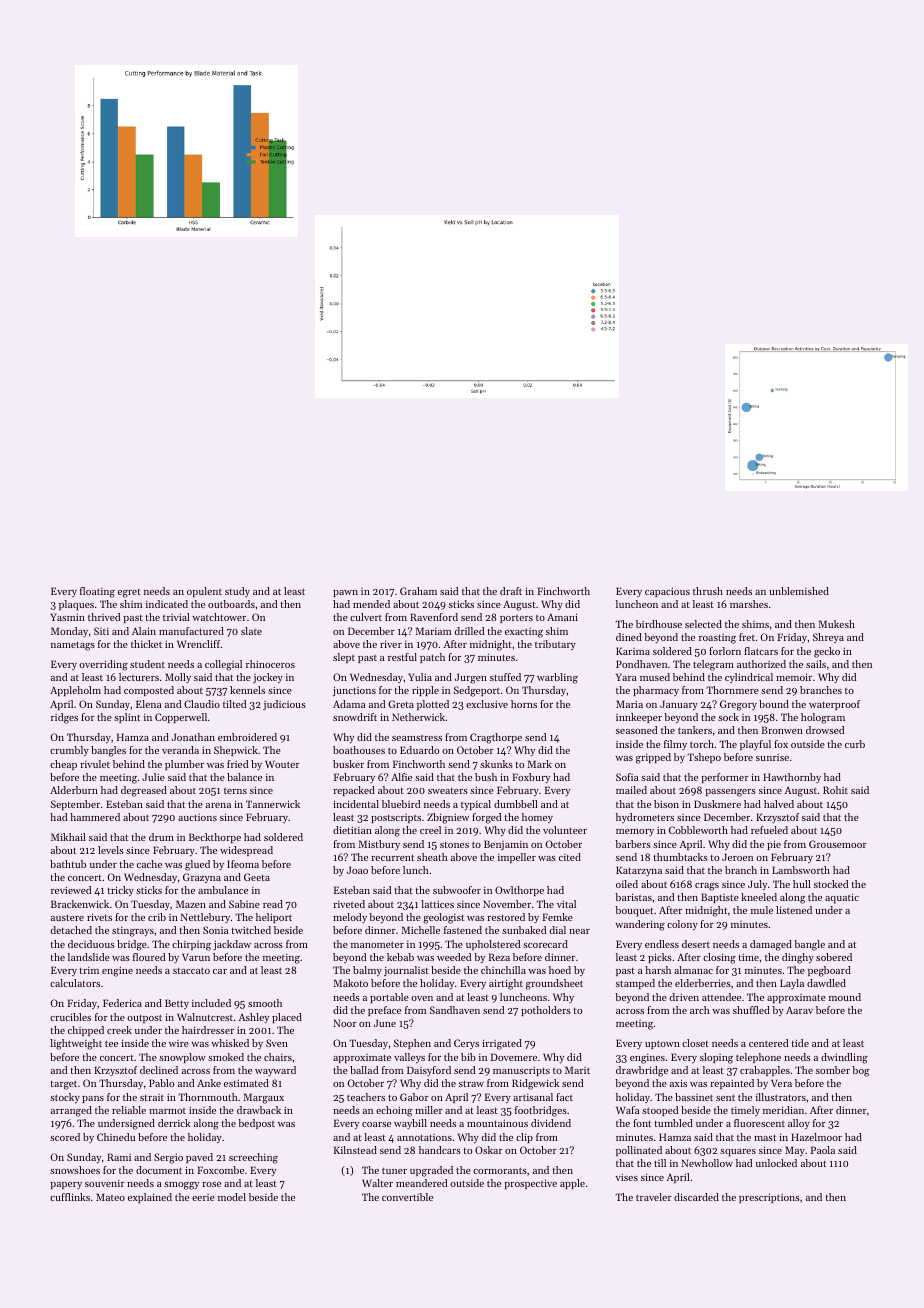 The image size is (924, 1308). Describe the element at coordinates (463, 930) in the document. I see `fastened` at that location.
